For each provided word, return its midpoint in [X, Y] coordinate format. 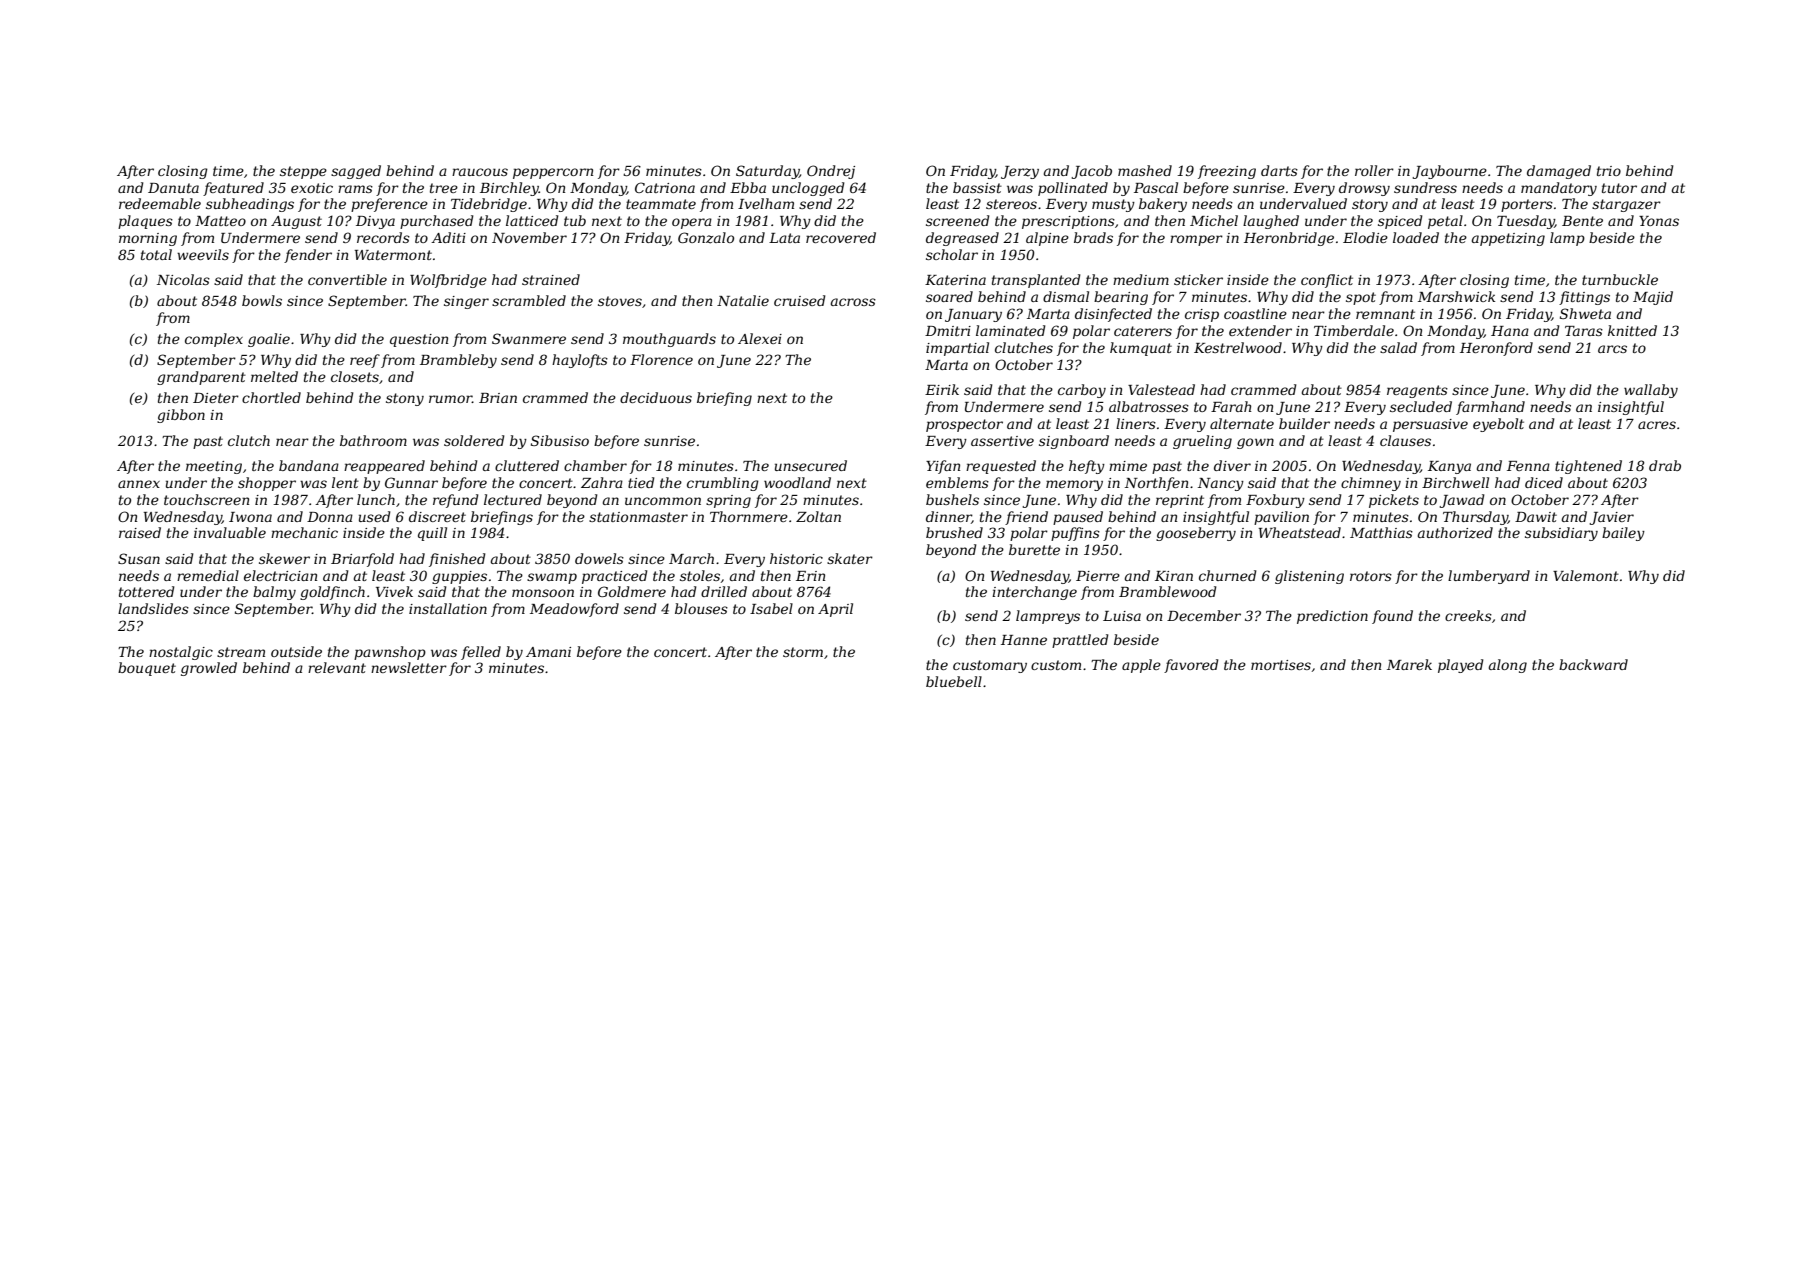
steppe [303, 172]
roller [1374, 170]
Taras [1584, 331]
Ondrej [831, 172]
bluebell [954, 681]
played [1460, 666]
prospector [964, 425]
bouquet [147, 669]
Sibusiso [560, 440]
